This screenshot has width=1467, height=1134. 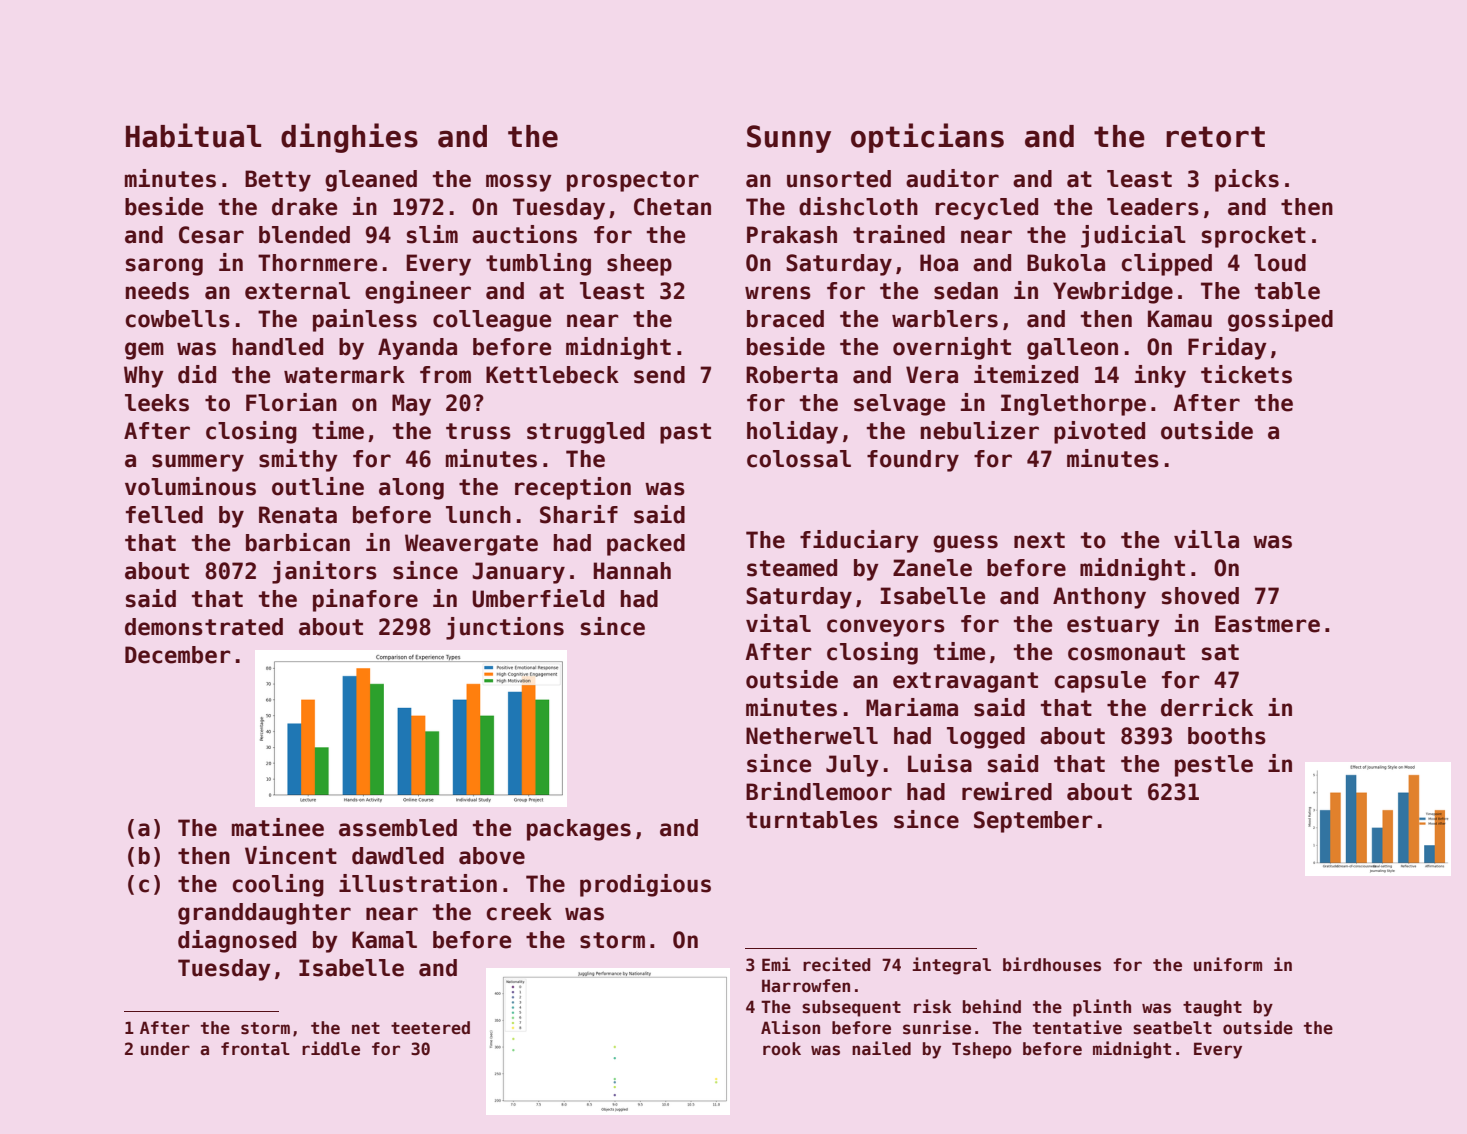 What do you see at coordinates (1206, 539) in the screenshot?
I see `villa` at bounding box center [1206, 539].
